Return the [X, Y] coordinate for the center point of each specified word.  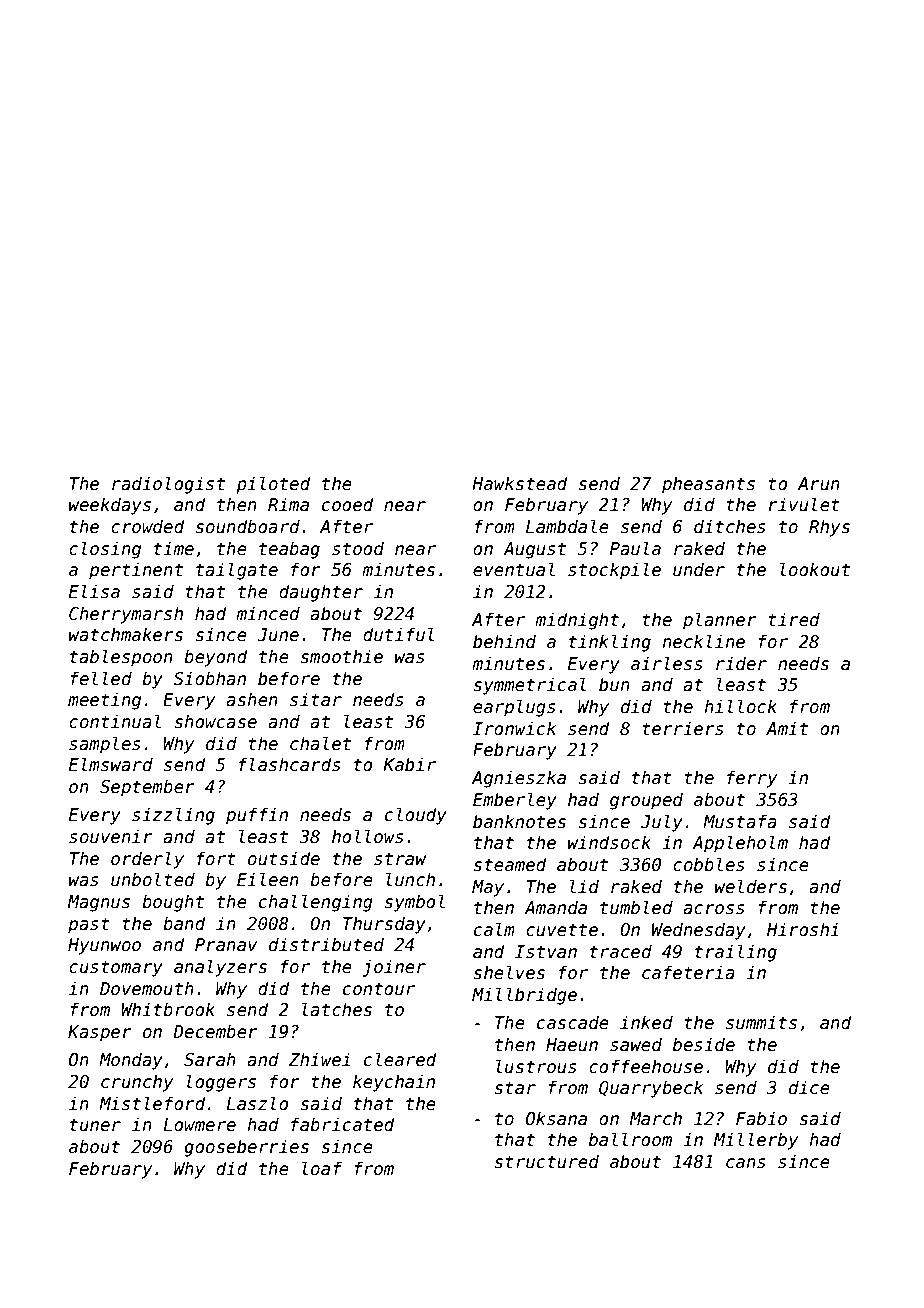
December [215, 1031]
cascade [573, 1022]
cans [746, 1163]
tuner [95, 1125]
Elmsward [111, 764]
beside [704, 1044]
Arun [819, 483]
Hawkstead [520, 483]
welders [751, 886]
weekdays [110, 506]
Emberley [515, 801]
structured [546, 1161]
